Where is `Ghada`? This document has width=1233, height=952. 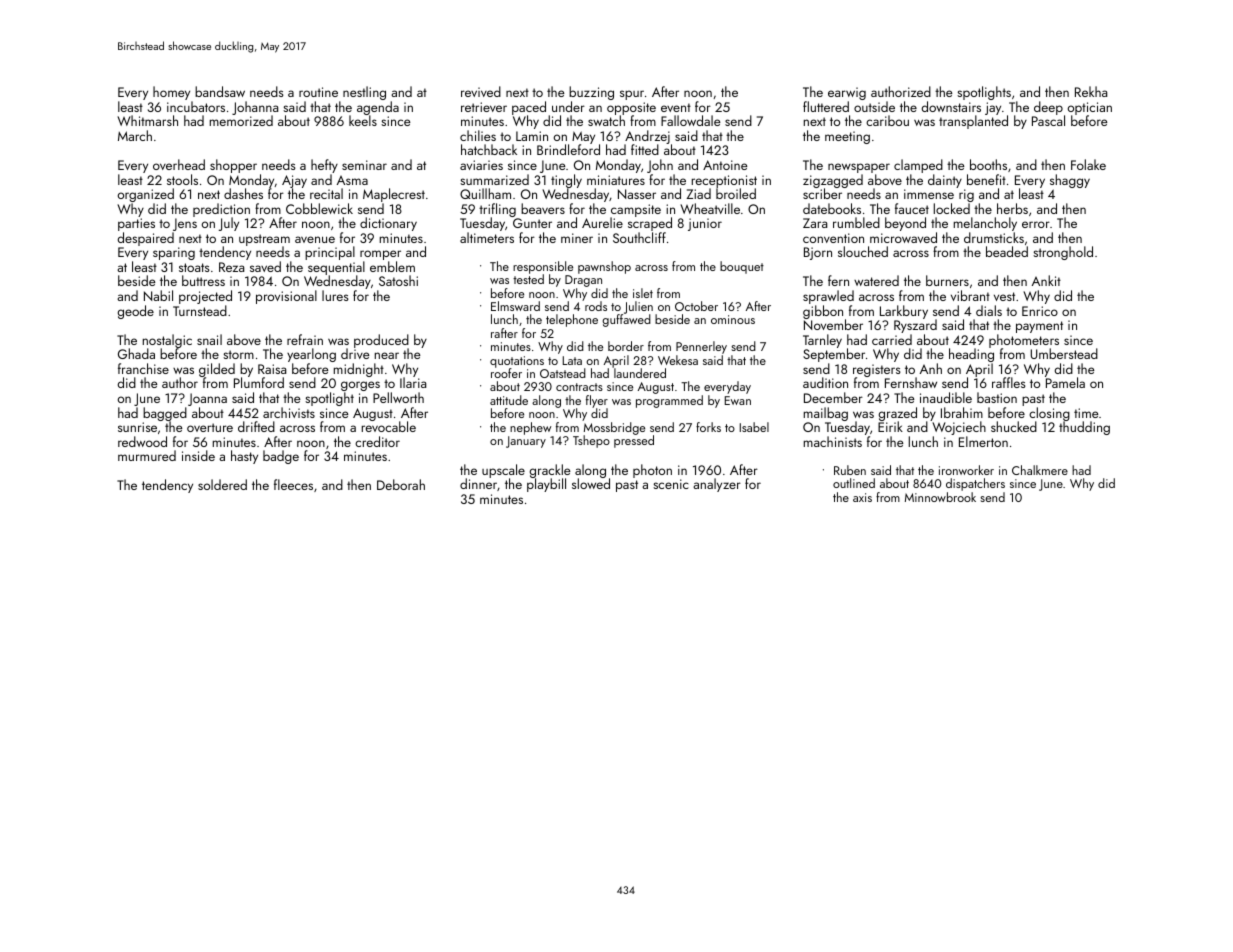 Ghada is located at coordinates (136, 353).
